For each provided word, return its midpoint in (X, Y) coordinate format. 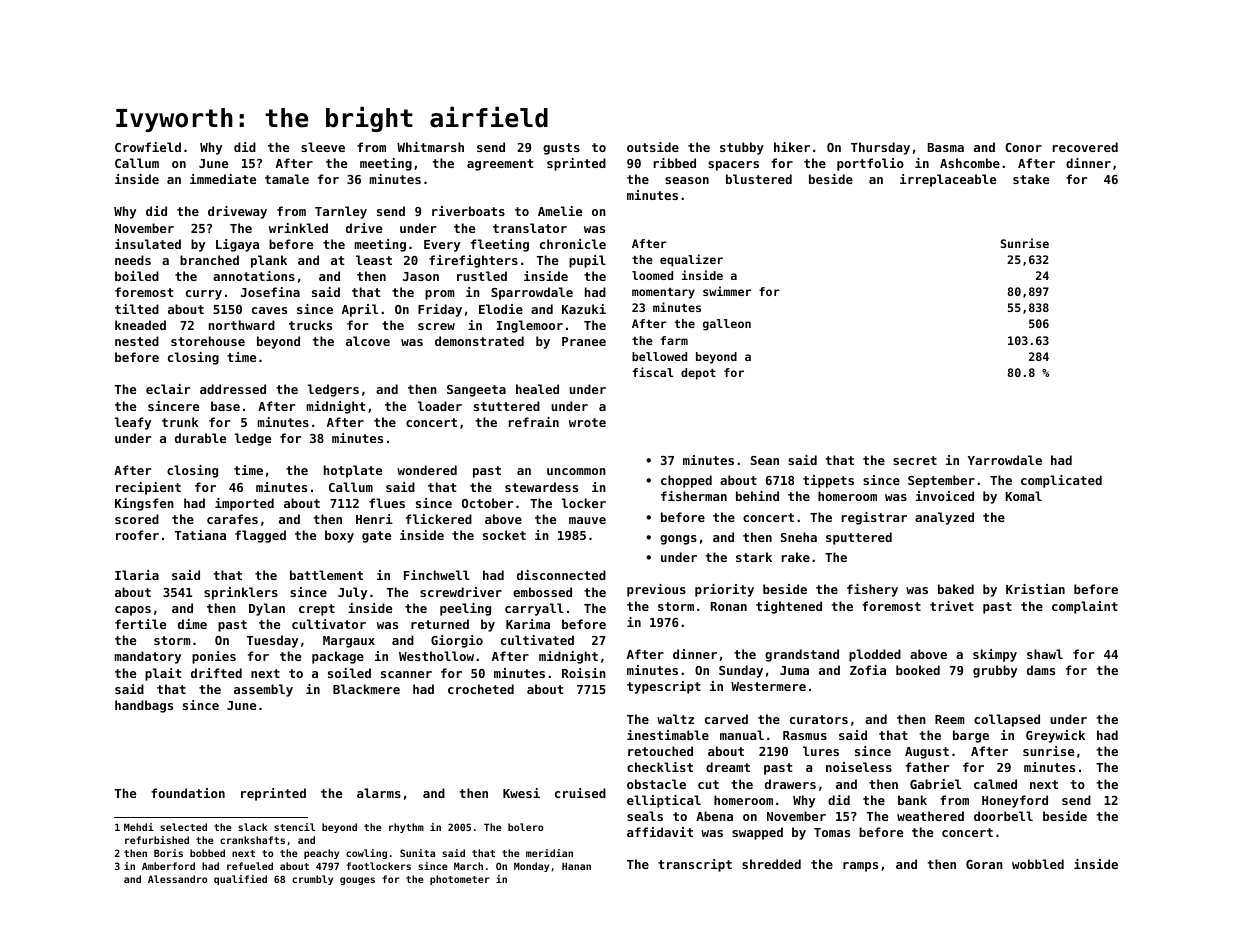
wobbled (1038, 864)
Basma (946, 147)
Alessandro (177, 879)
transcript (695, 865)
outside (653, 147)
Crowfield (148, 147)
